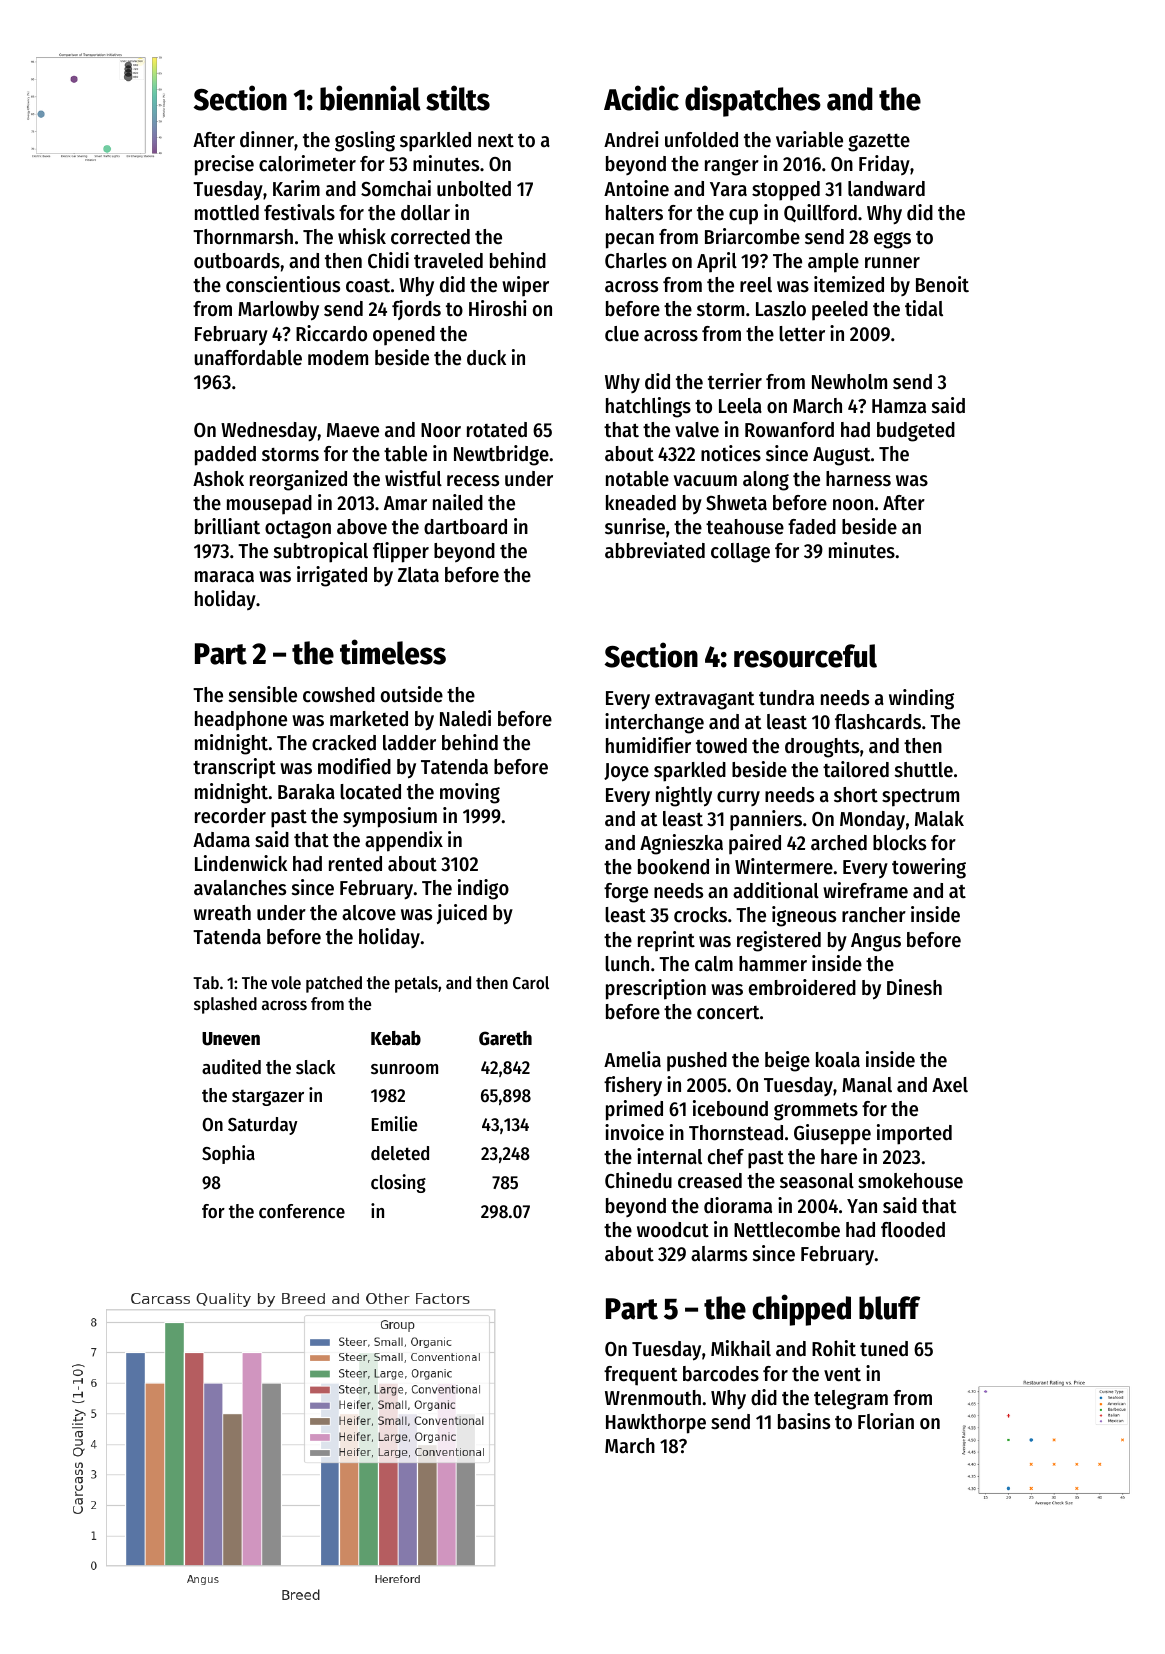 Image resolution: width=1165 pixels, height=1654 pixels. Describe the element at coordinates (458, 98) in the page. I see `stilts` at that location.
